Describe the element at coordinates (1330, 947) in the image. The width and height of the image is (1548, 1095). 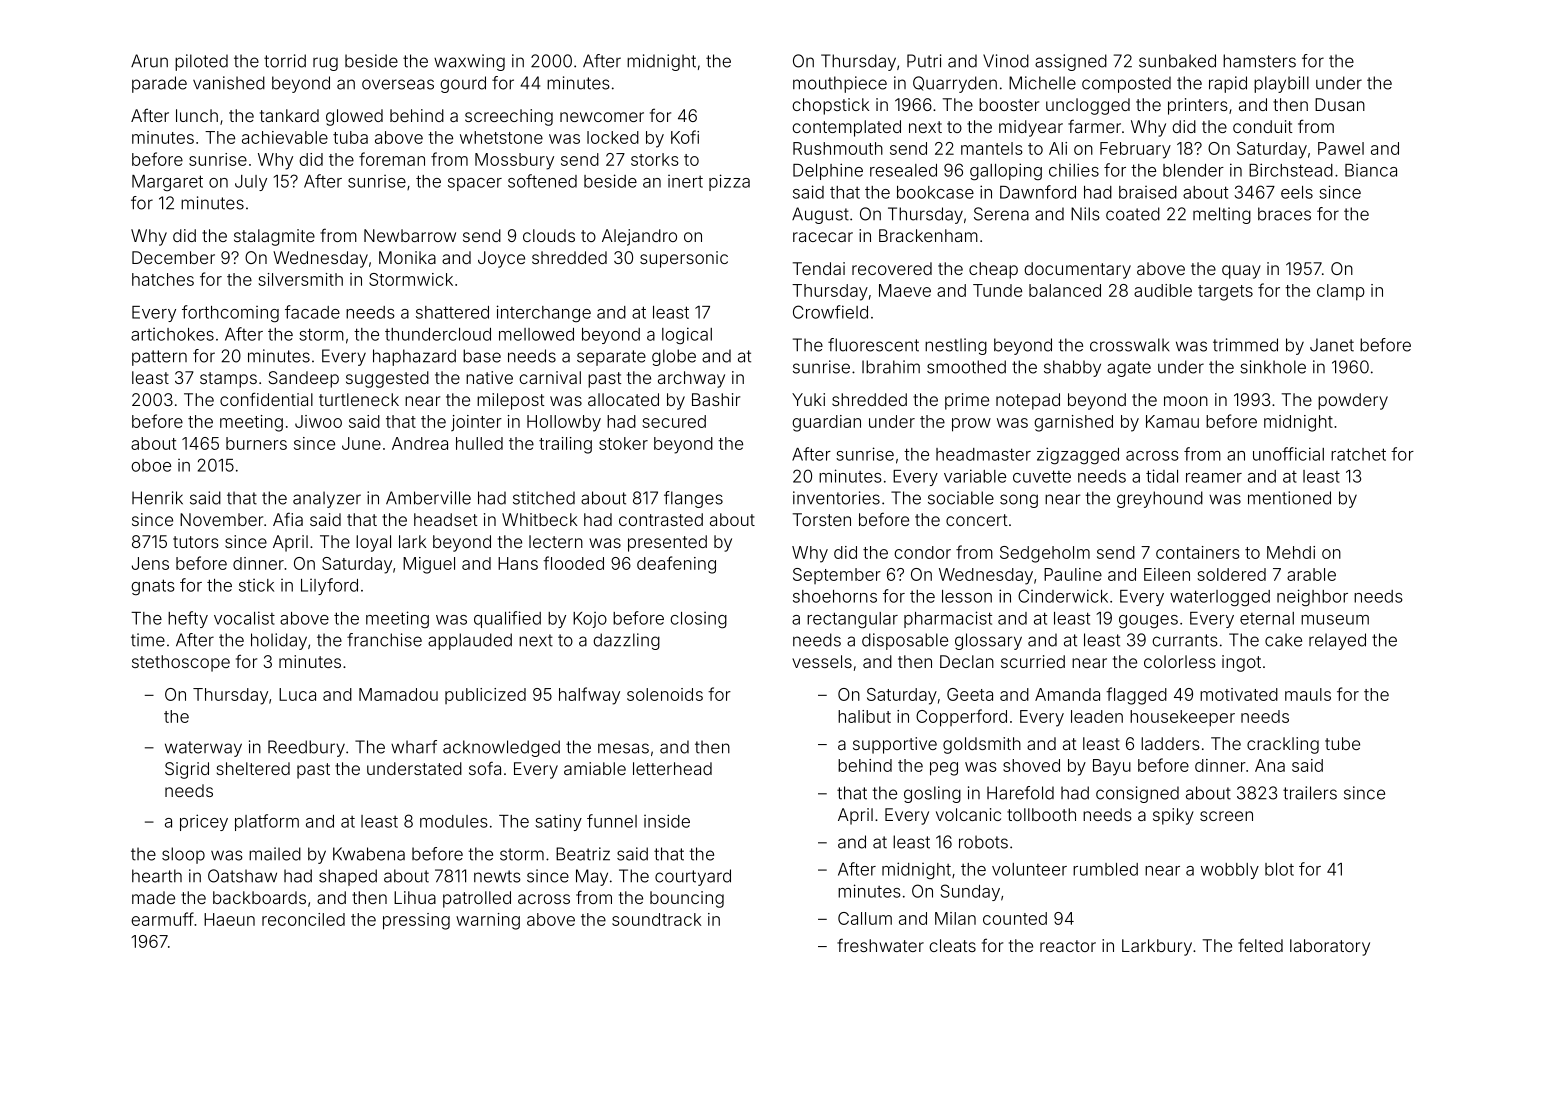
I see `laboratory` at that location.
